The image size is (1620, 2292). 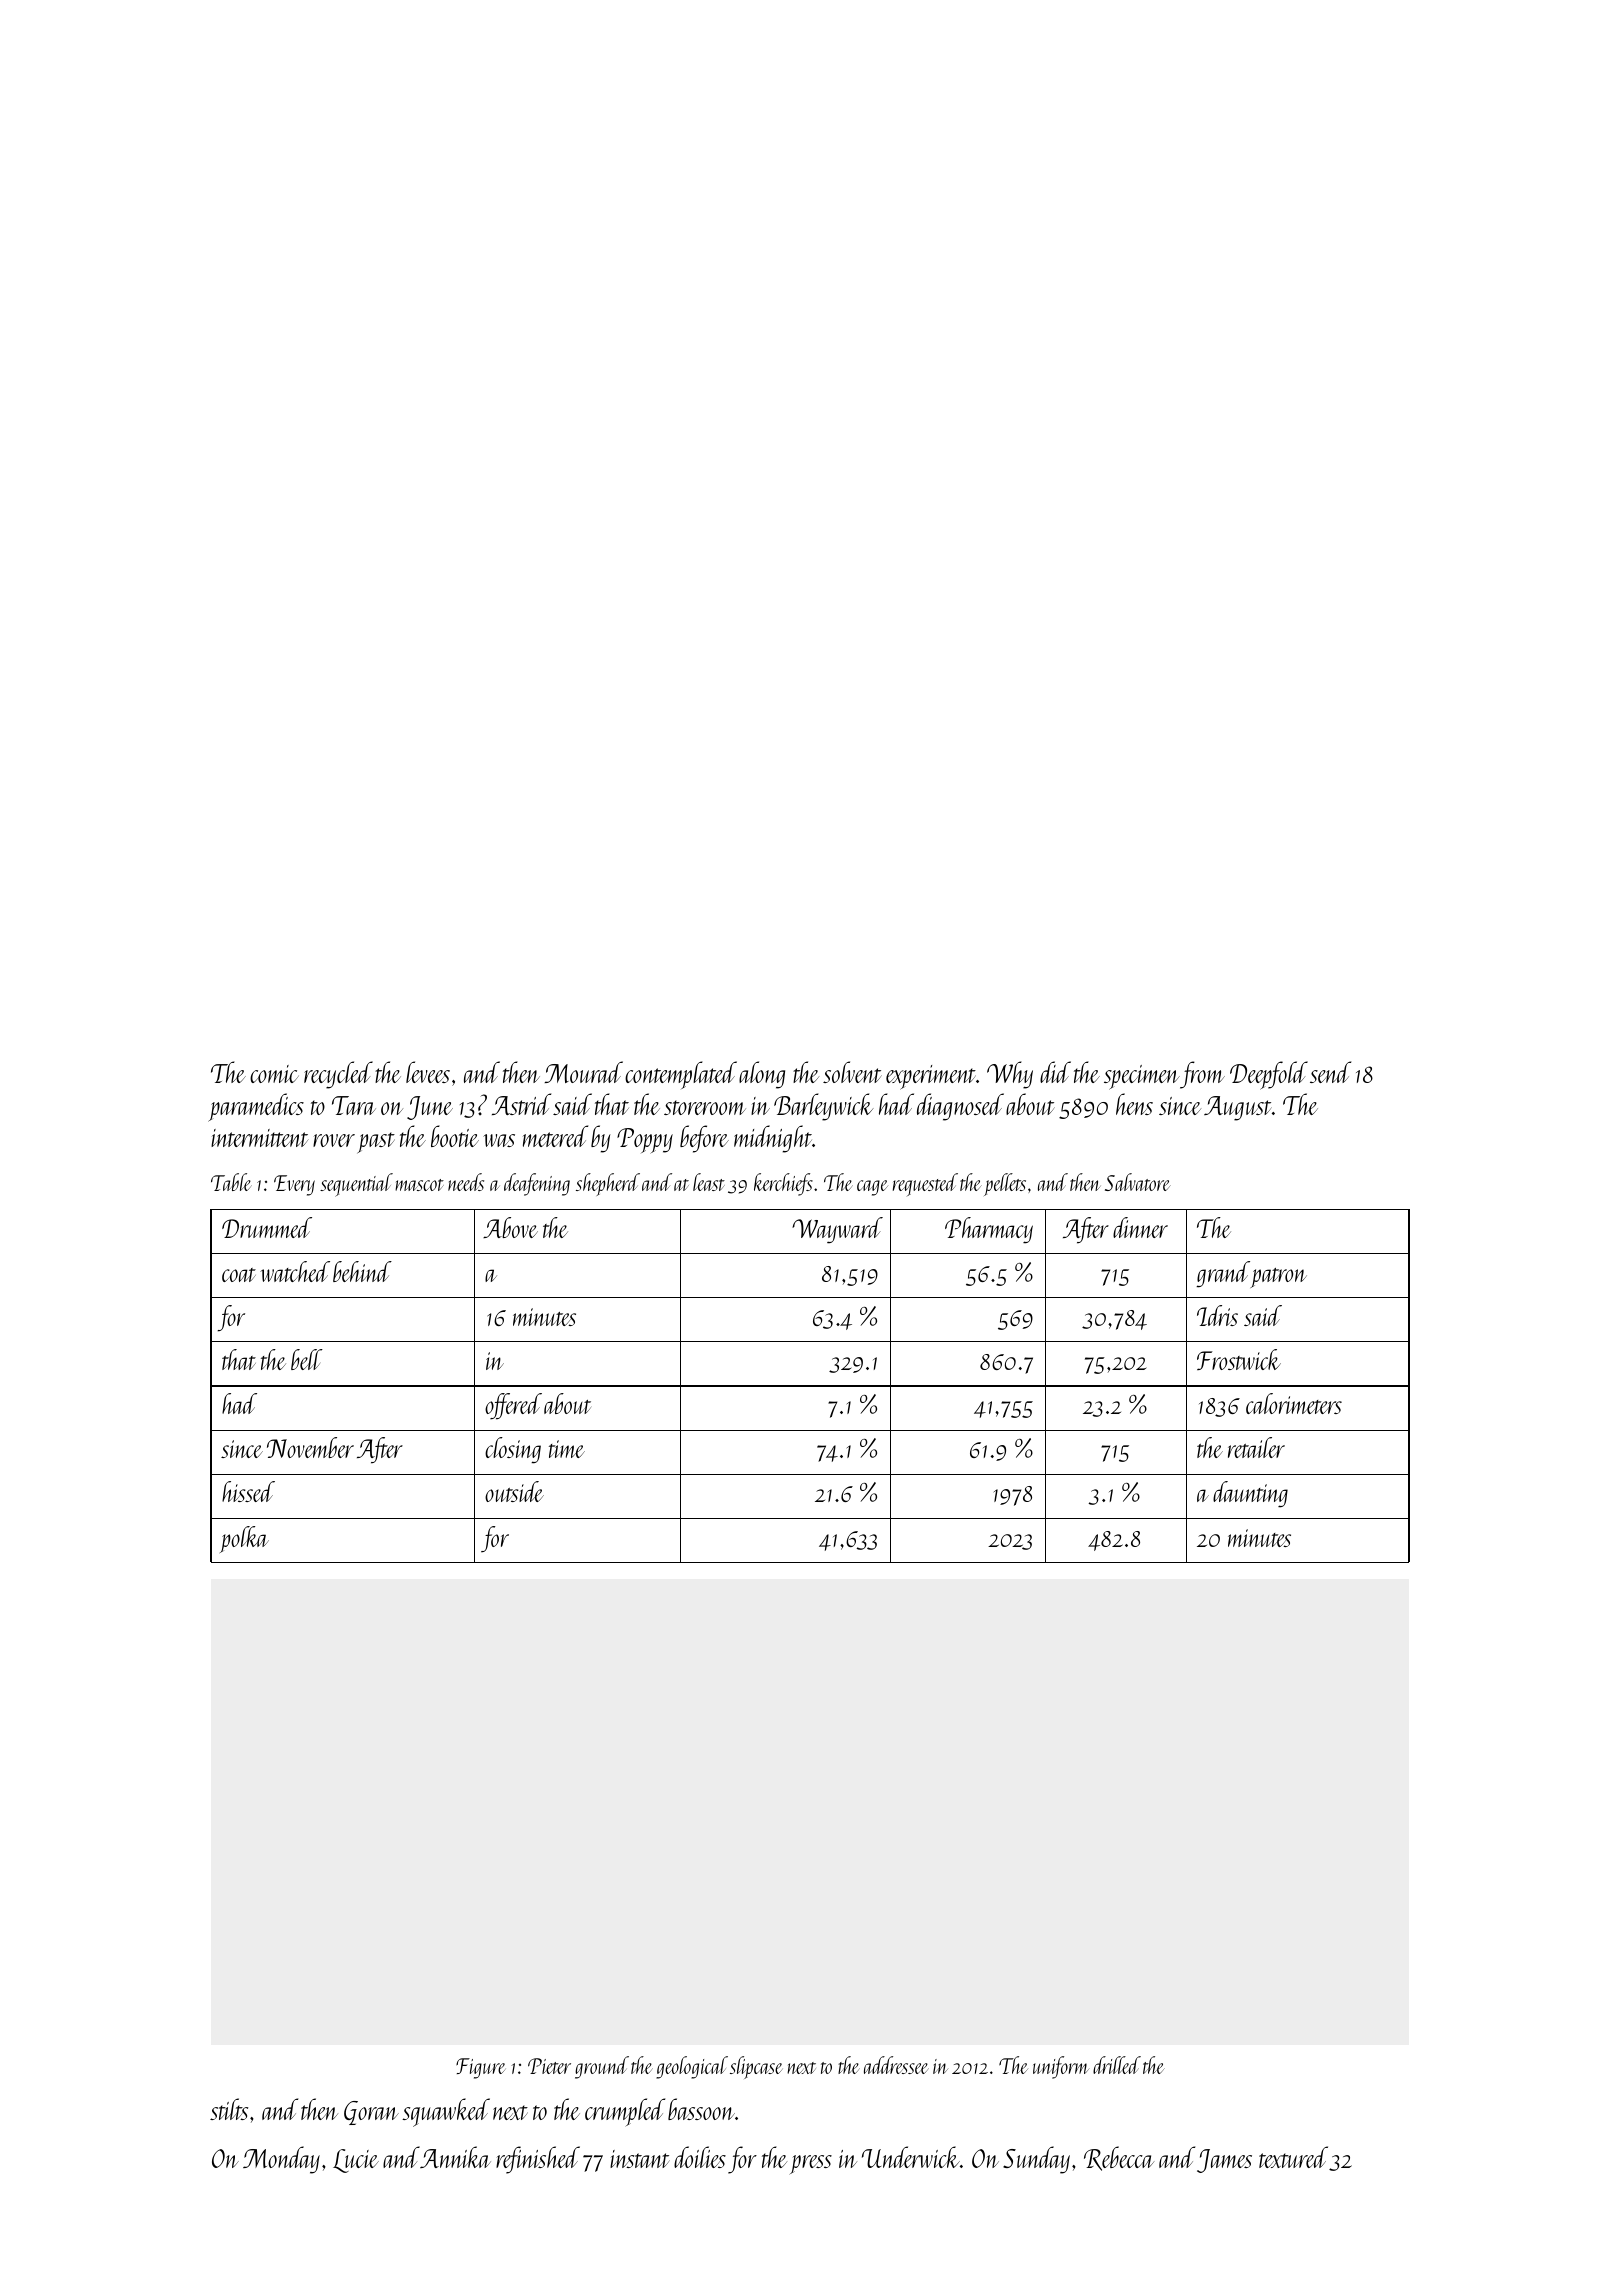 I want to click on Idris, so click(x=1217, y=1315).
